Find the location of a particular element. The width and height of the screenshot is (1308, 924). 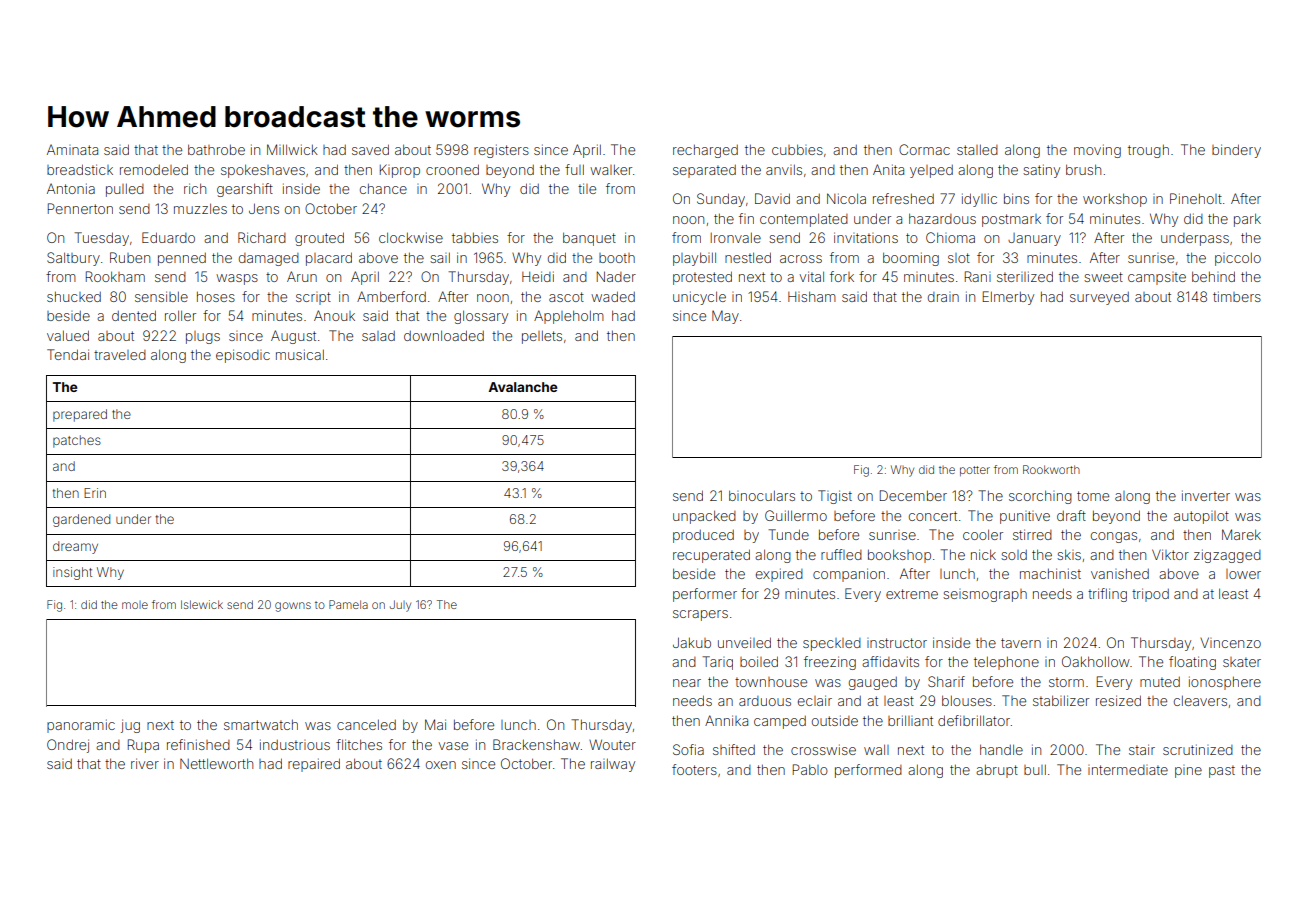

near is located at coordinates (687, 683).
